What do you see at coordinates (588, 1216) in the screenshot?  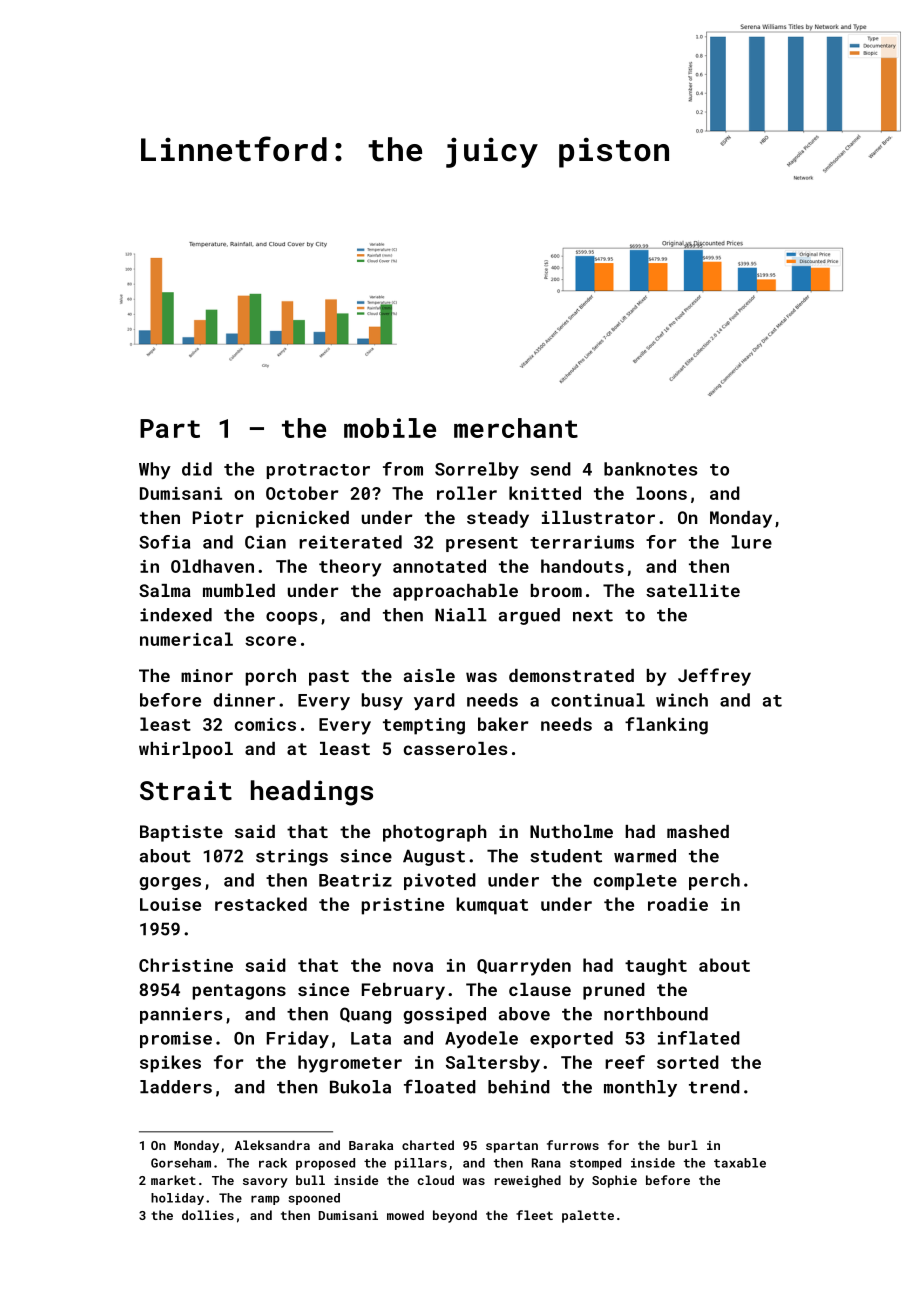 I see `palette` at bounding box center [588, 1216].
